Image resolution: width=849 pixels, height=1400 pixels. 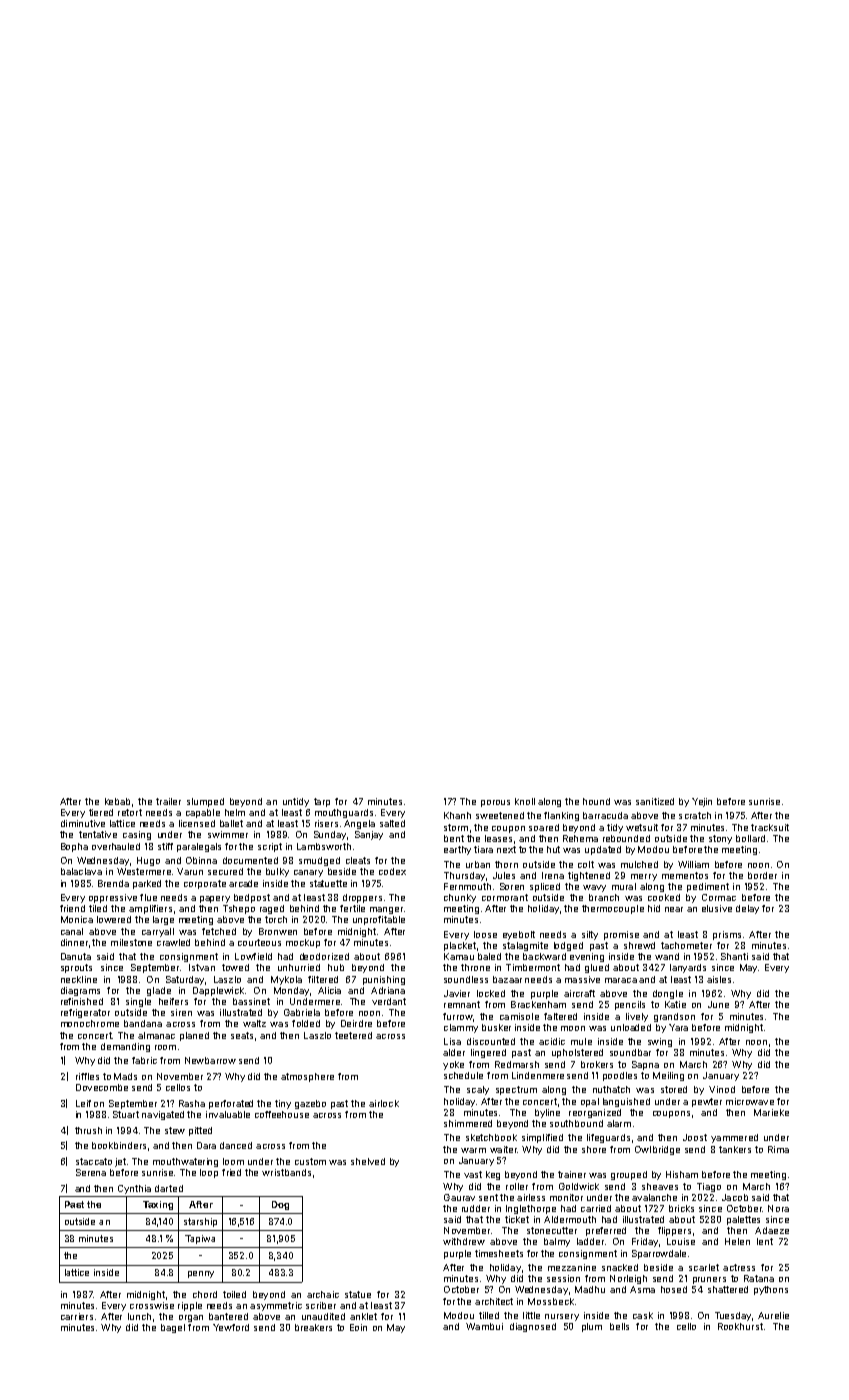 I want to click on Asma, so click(x=642, y=1289).
